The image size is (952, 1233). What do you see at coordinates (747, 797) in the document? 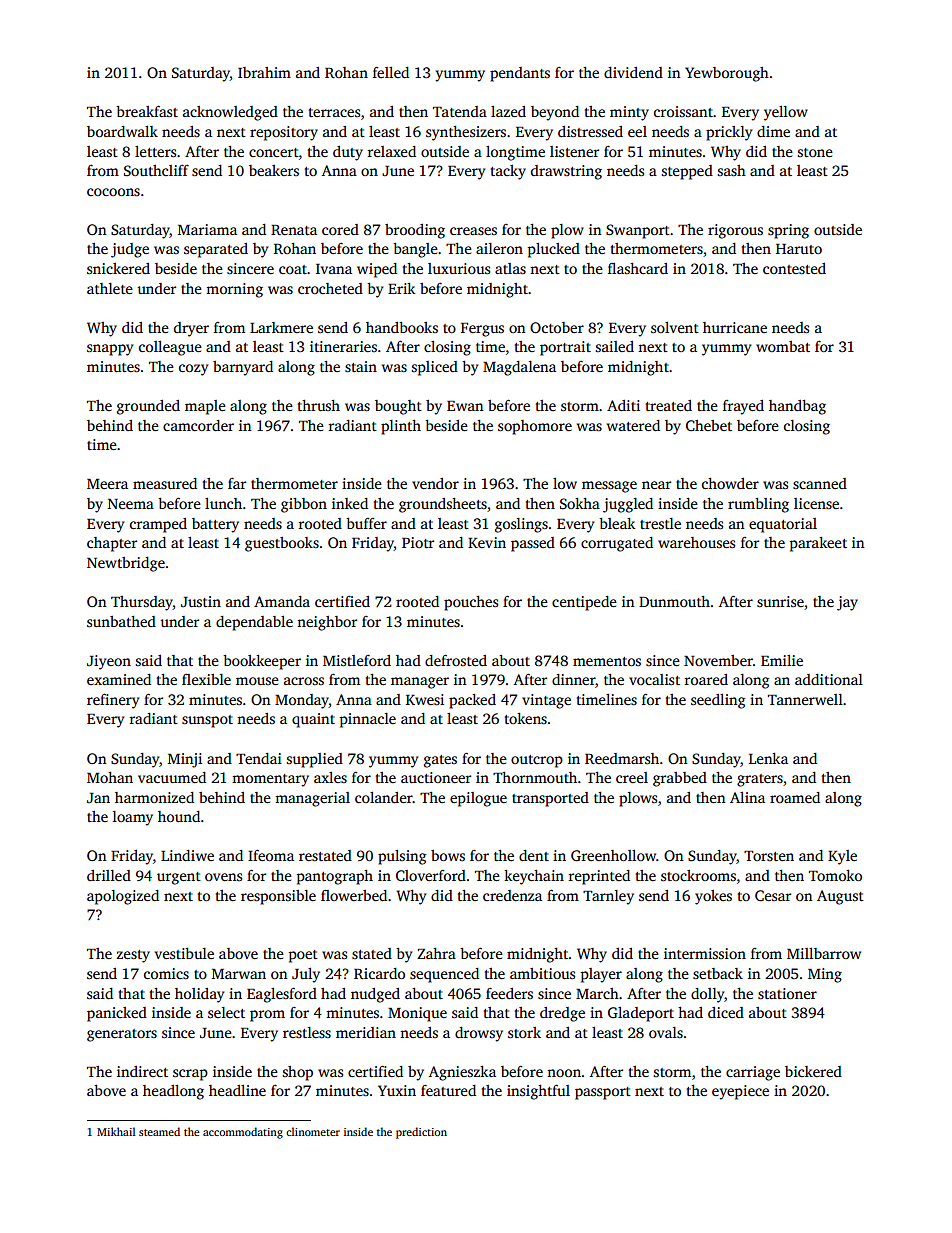
I see `Alina` at bounding box center [747, 797].
